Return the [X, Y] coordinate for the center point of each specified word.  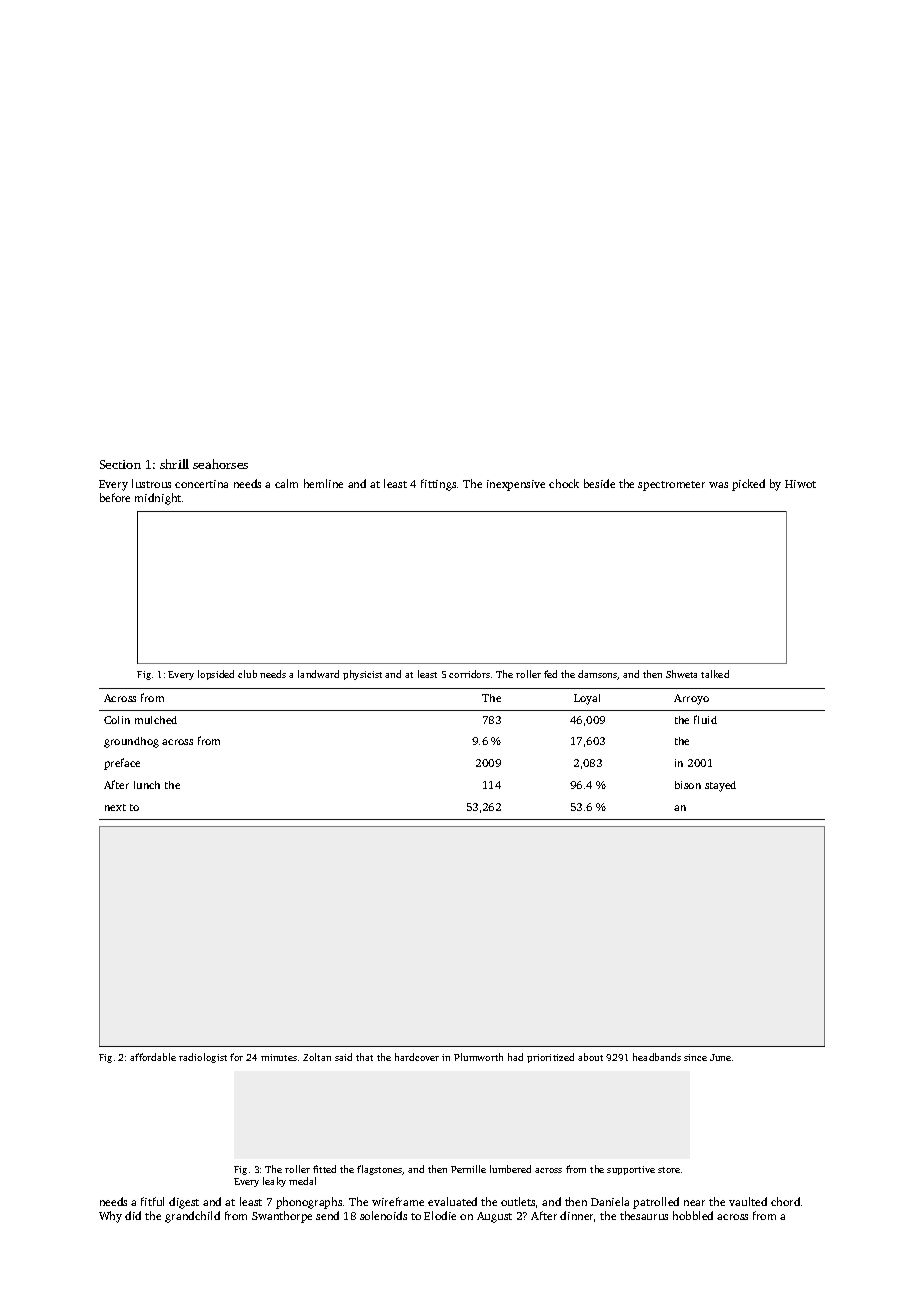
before [115, 497]
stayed [720, 786]
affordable [153, 1057]
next [115, 807]
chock [564, 483]
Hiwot [800, 484]
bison [688, 785]
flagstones [380, 1170]
